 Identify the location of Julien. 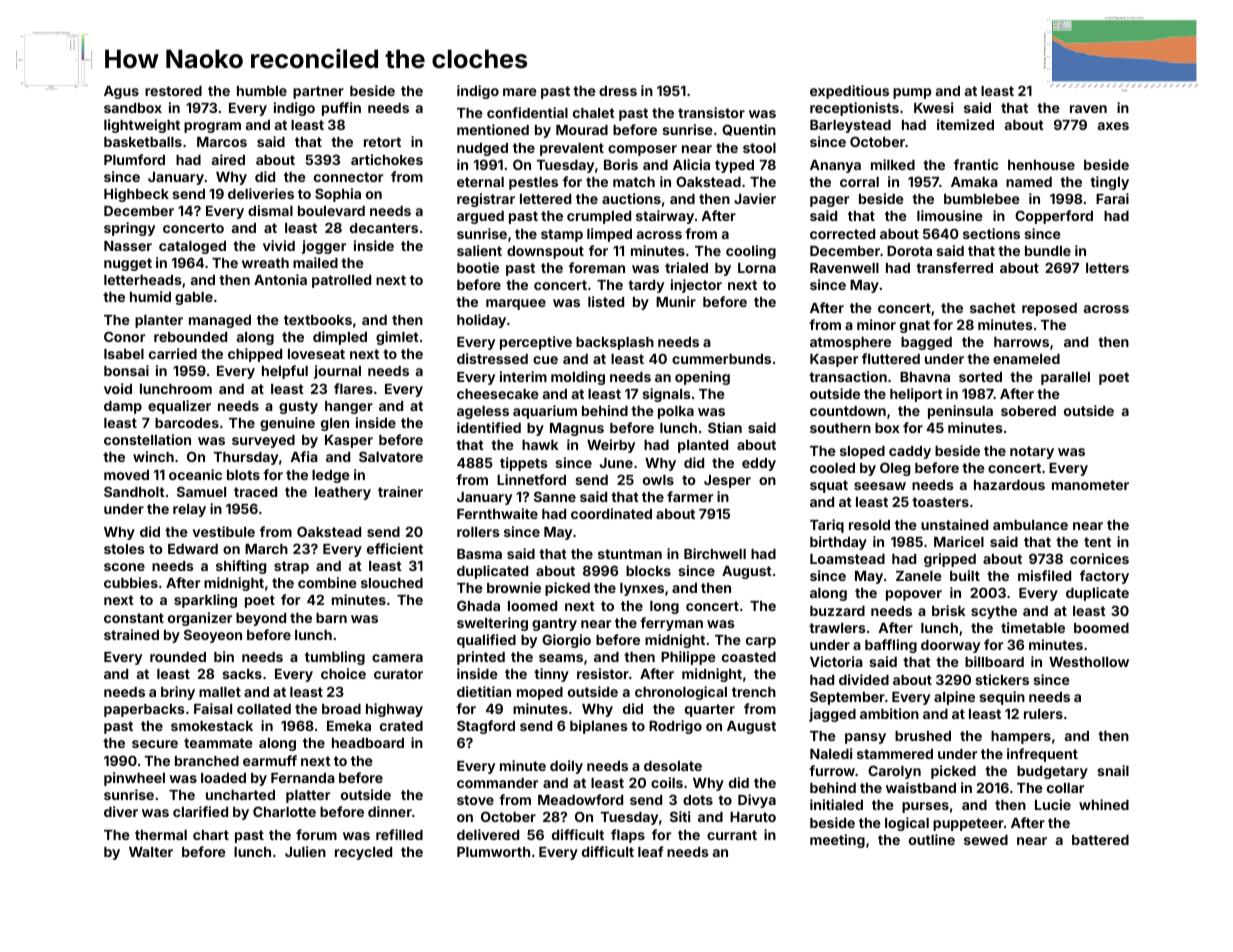
(305, 851).
